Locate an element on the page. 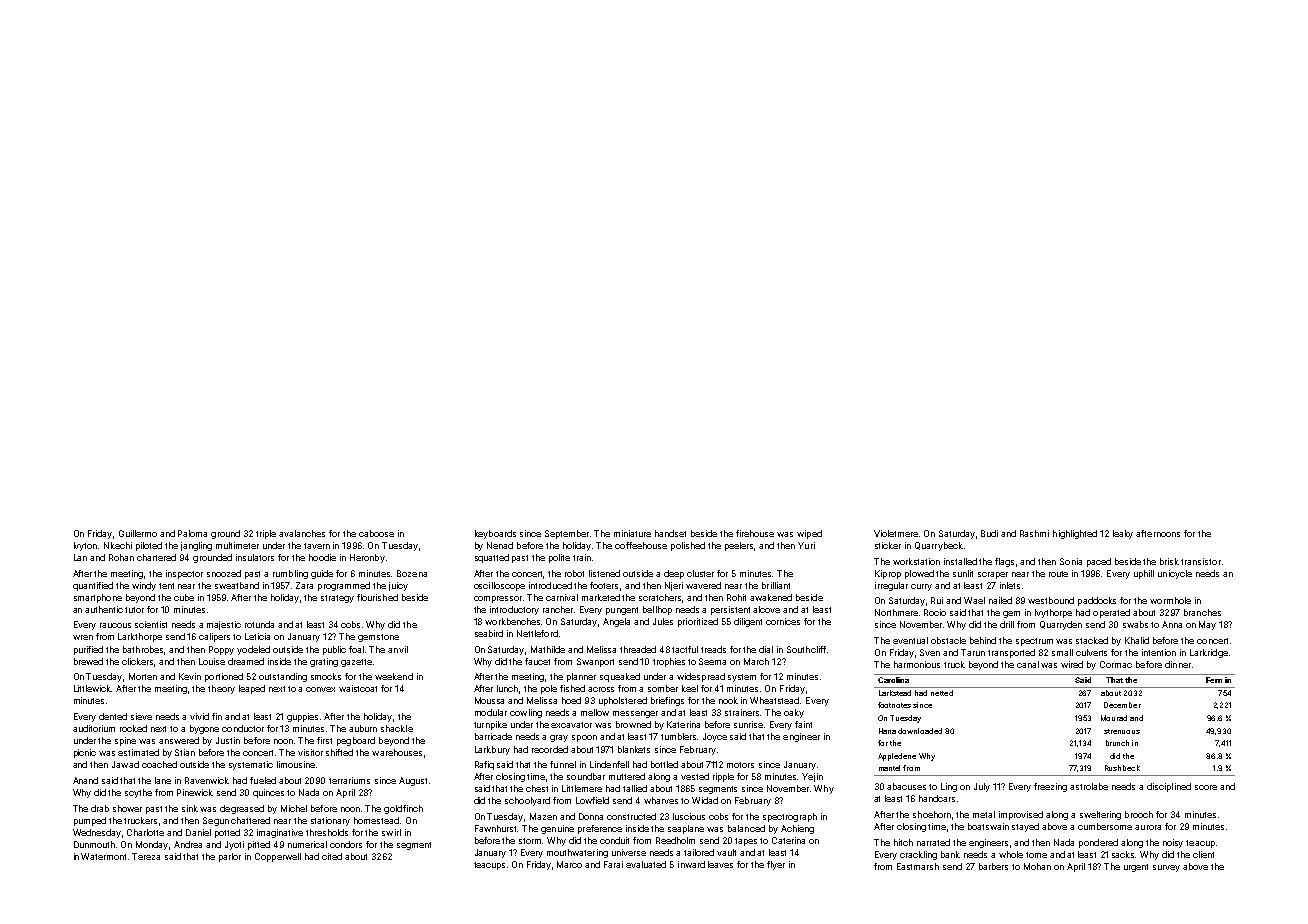 The height and width of the document is (924, 1308). Marco is located at coordinates (569, 864).
